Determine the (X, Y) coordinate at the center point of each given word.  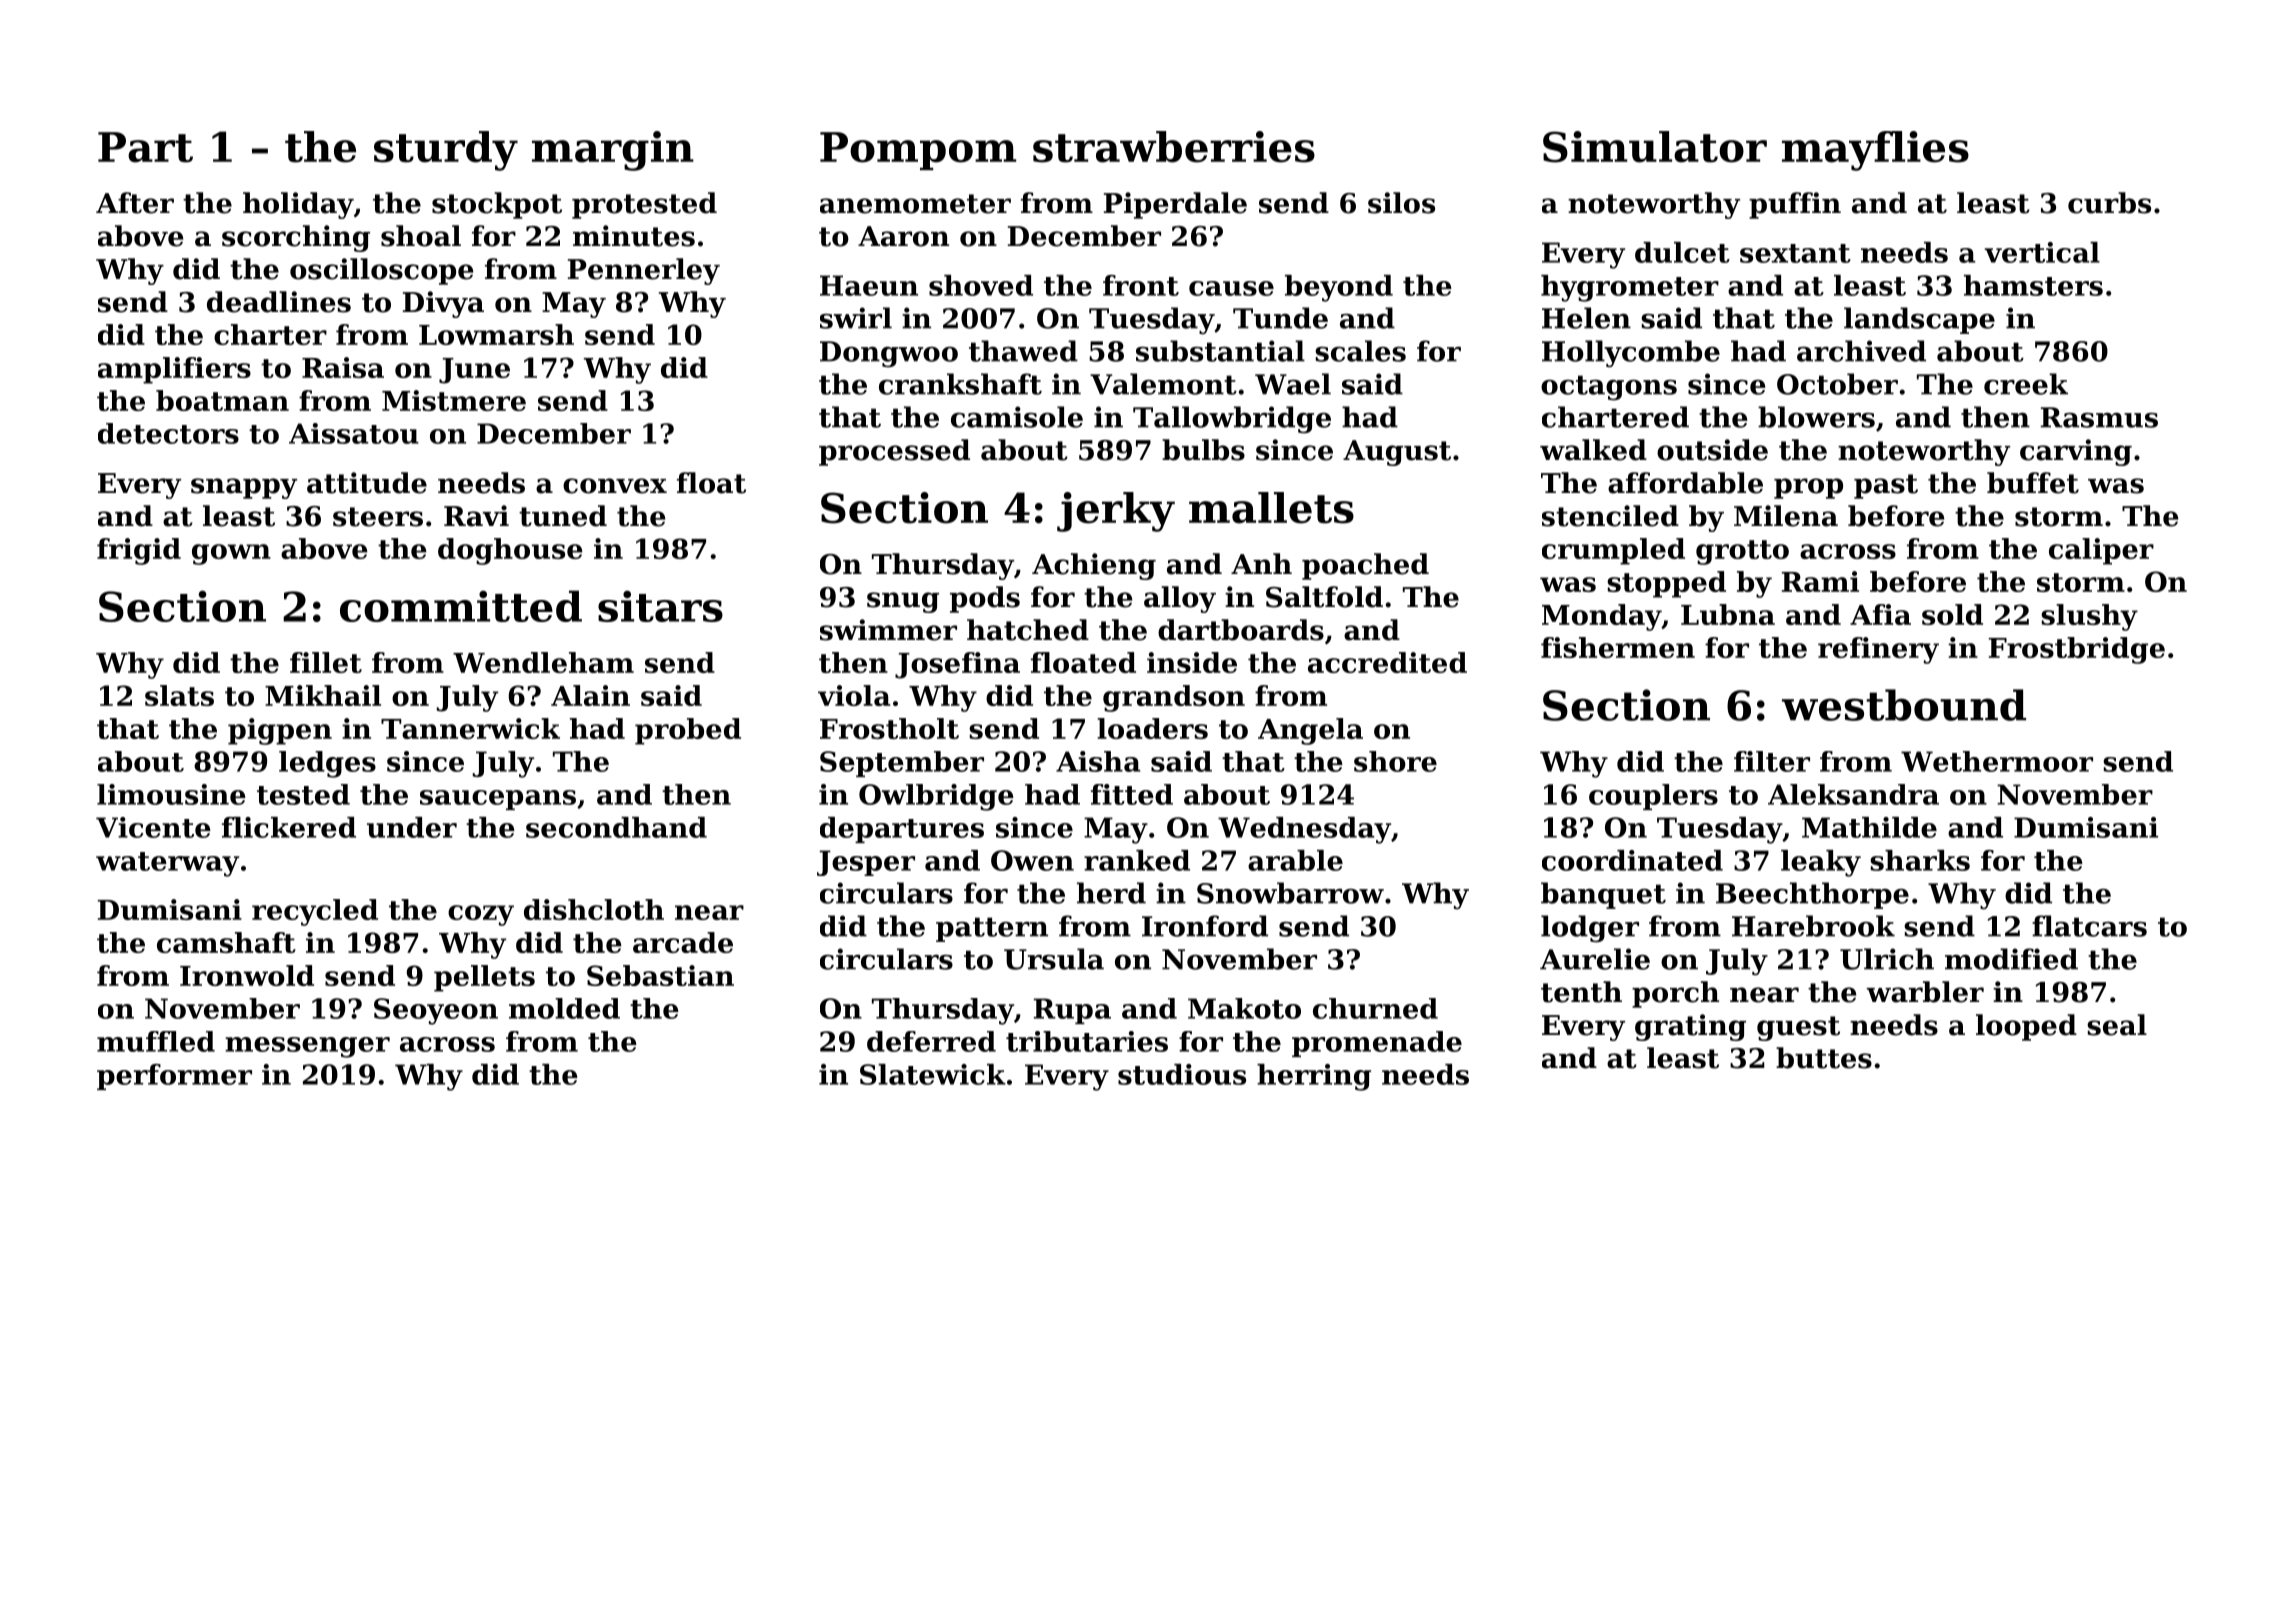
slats (179, 695)
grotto (1742, 552)
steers (378, 517)
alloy (1180, 599)
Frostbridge (2077, 650)
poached (1365, 566)
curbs (2109, 203)
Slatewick (933, 1074)
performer (174, 1077)
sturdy (446, 151)
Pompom (918, 151)
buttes (1824, 1058)
